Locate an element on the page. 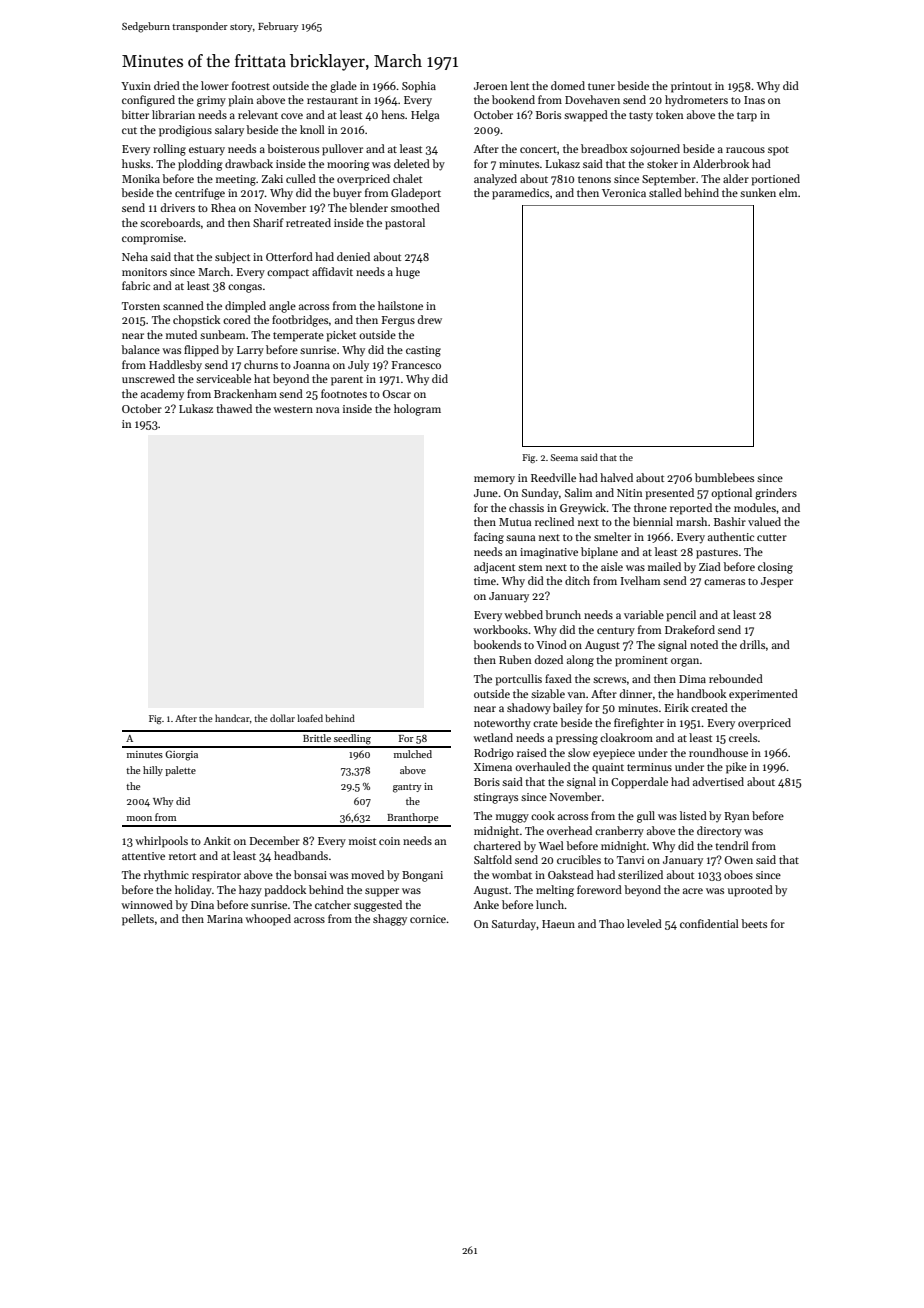 This document has height=1308, width=924. Helga is located at coordinates (425, 116).
